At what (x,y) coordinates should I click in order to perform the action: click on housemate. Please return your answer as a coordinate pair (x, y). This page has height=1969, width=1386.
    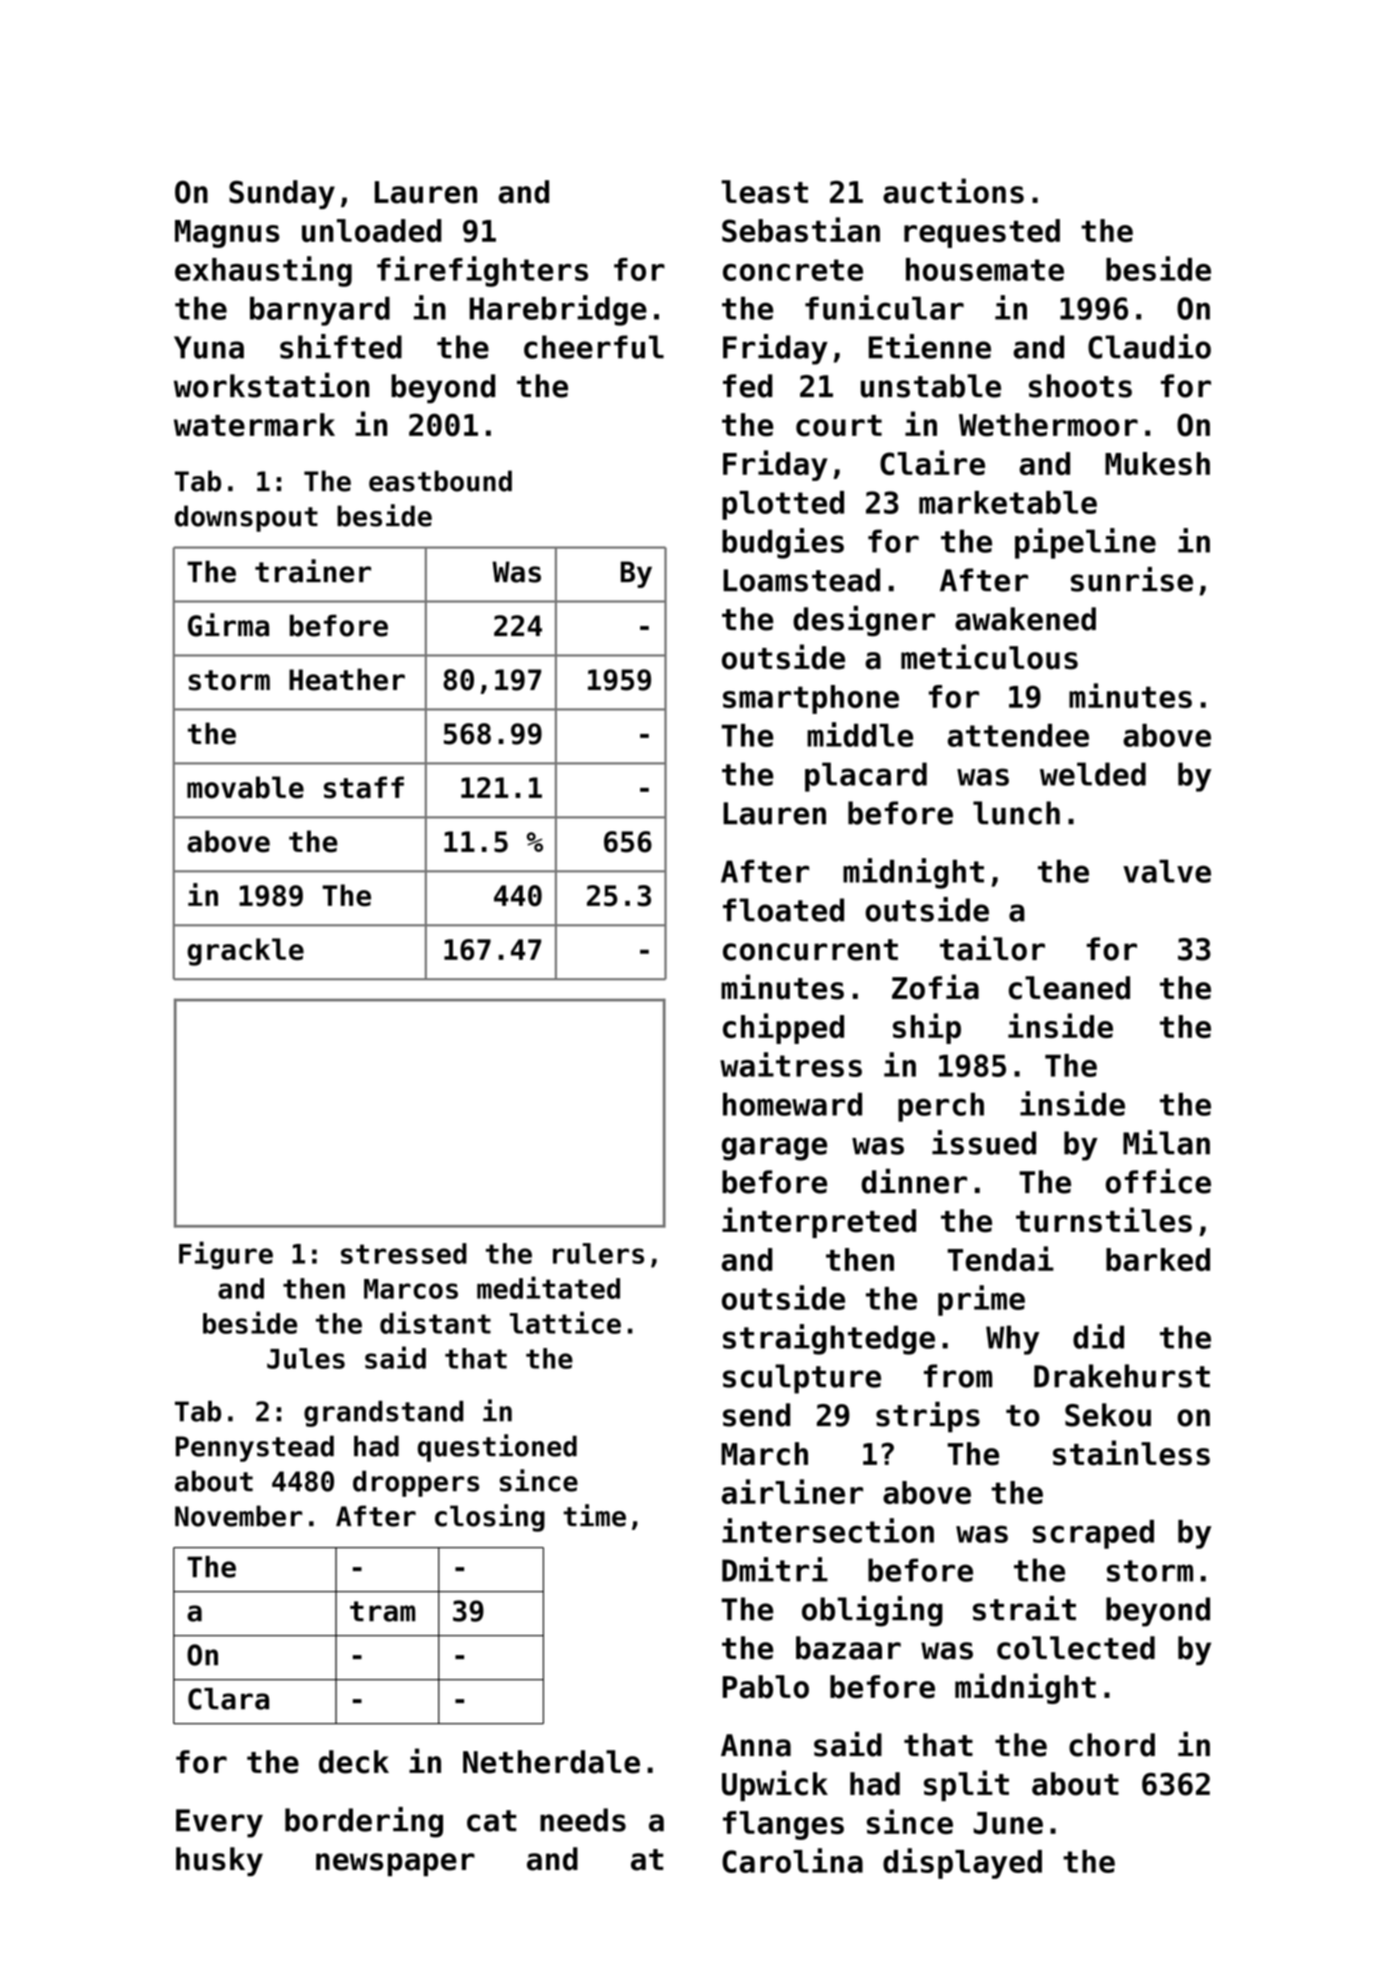
    Looking at the image, I should click on (985, 269).
